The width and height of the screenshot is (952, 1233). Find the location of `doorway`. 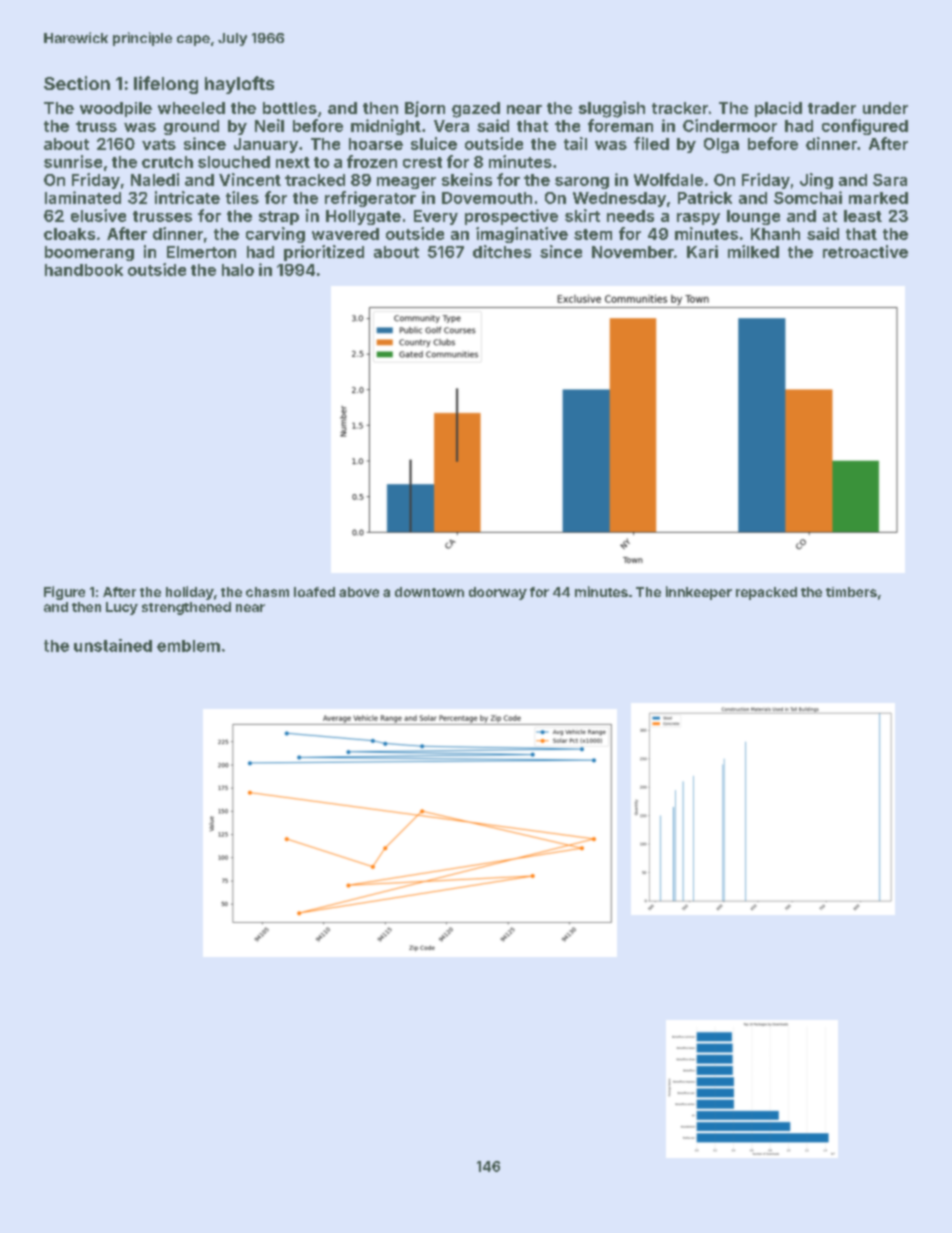

doorway is located at coordinates (498, 593).
